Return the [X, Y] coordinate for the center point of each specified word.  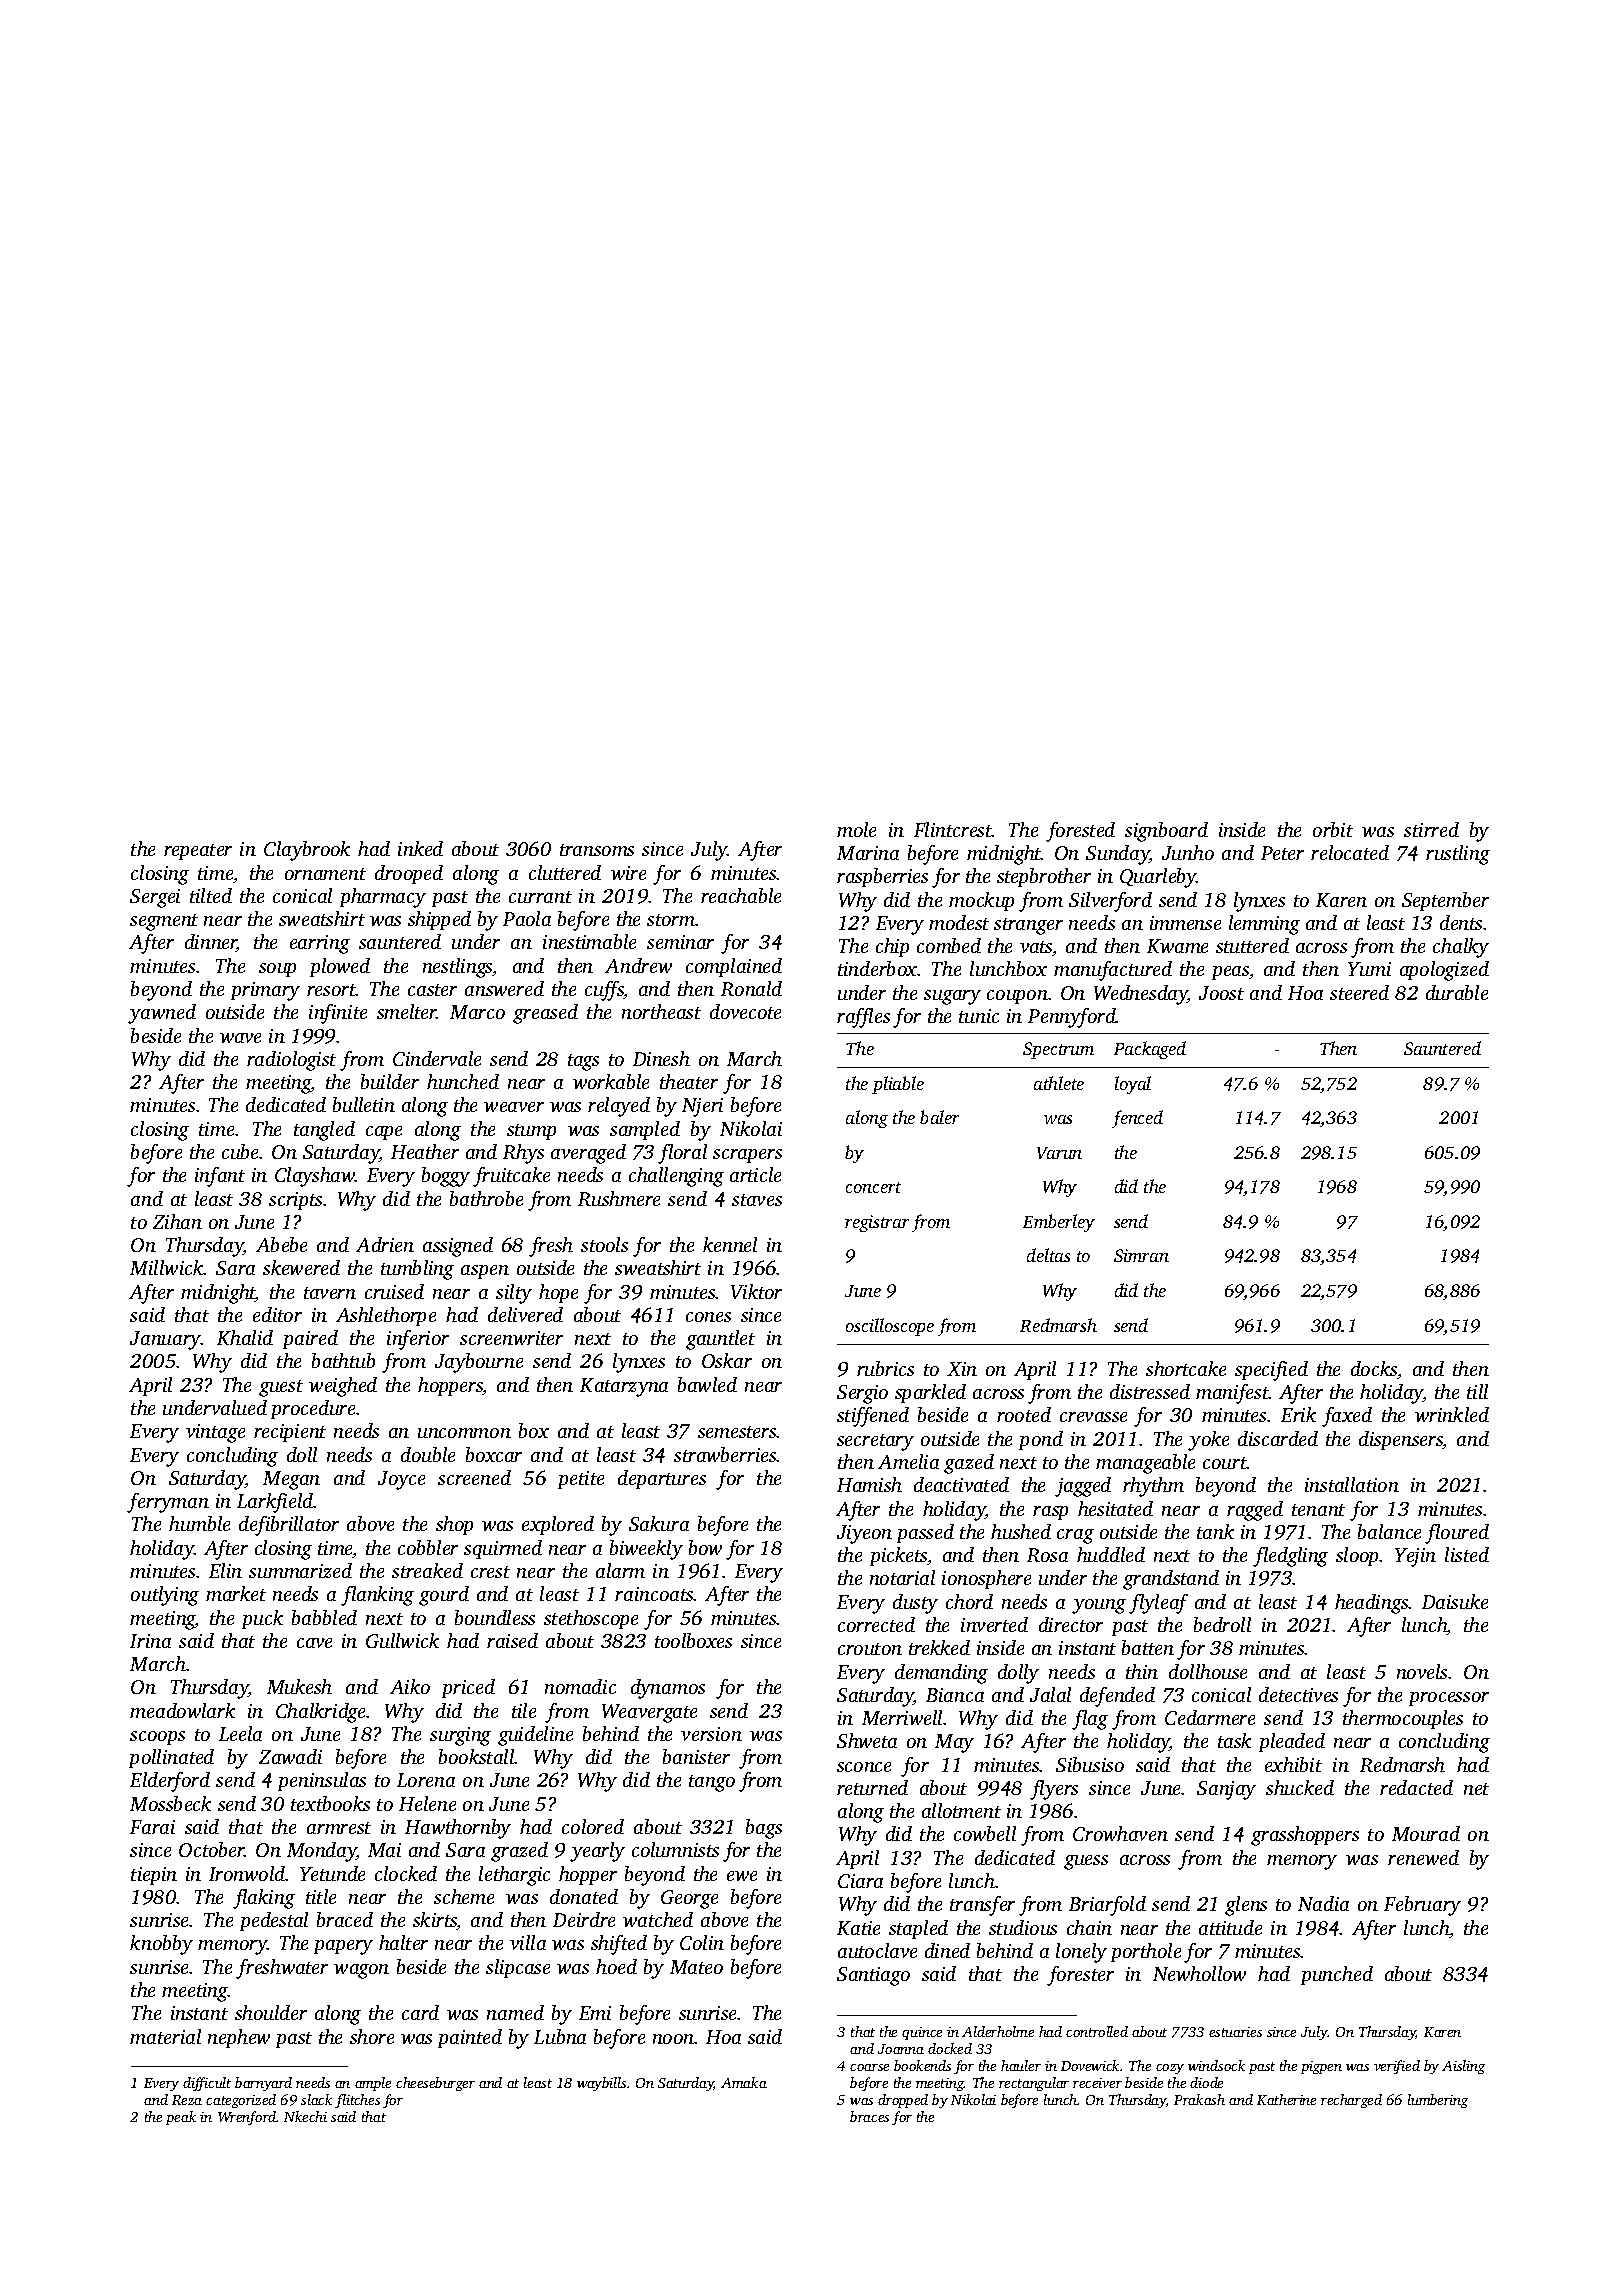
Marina [868, 853]
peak [181, 2118]
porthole [1146, 1952]
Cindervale [437, 1058]
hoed [616, 1966]
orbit [1333, 829]
